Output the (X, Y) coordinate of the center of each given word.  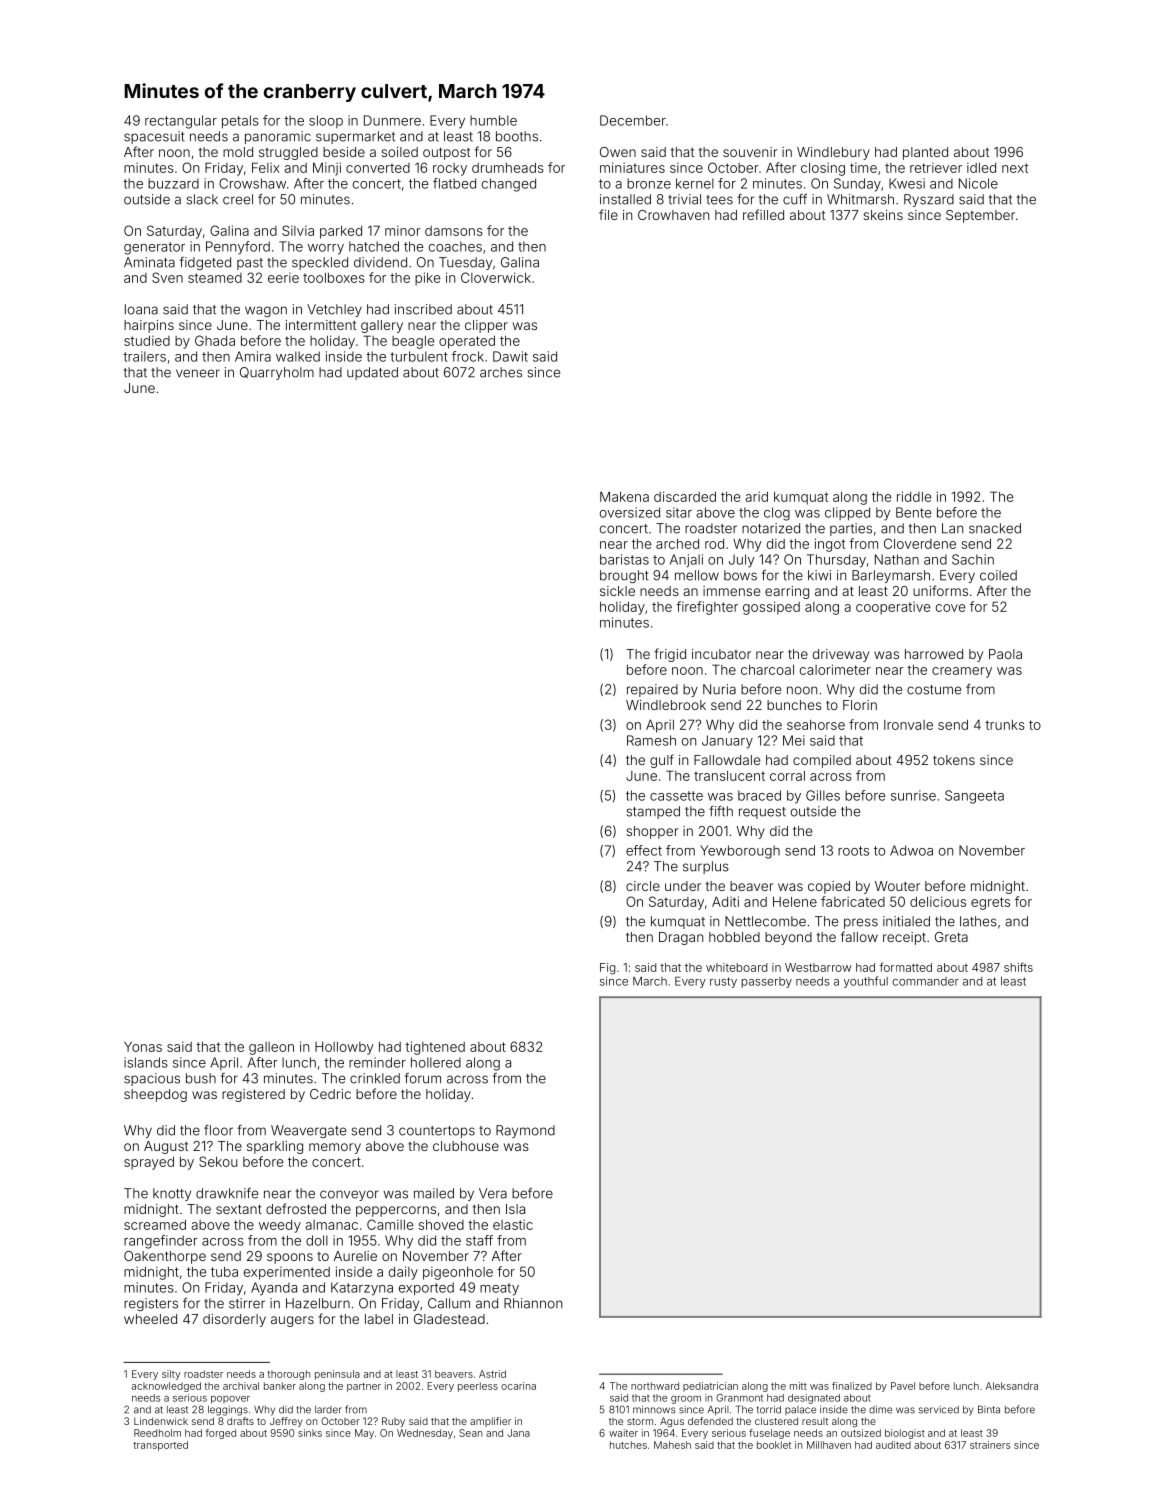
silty (171, 1375)
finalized (852, 1386)
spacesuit (154, 137)
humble (493, 120)
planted (925, 153)
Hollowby (344, 1048)
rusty (723, 982)
